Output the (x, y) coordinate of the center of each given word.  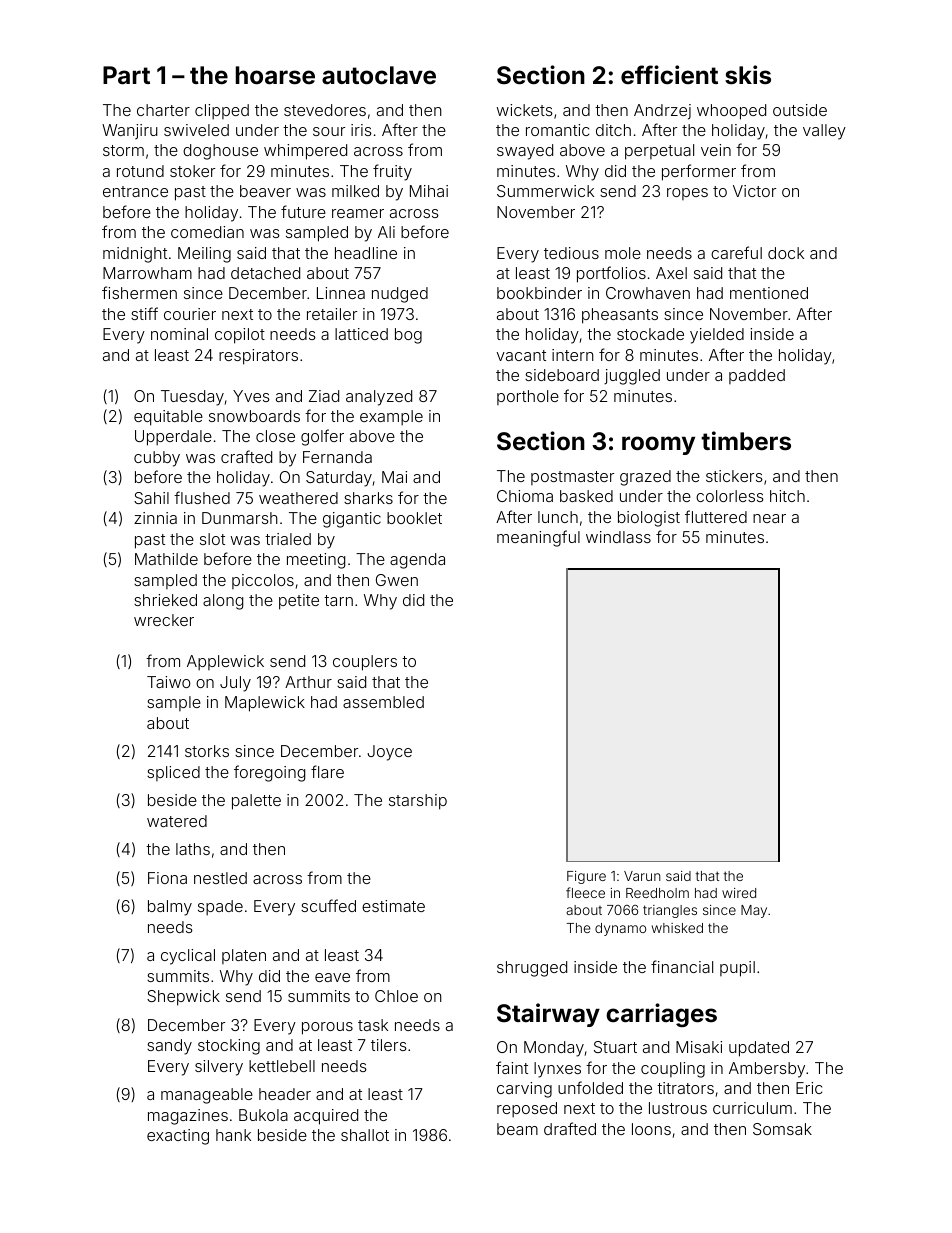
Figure (586, 877)
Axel (671, 273)
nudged (400, 295)
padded (757, 376)
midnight (135, 255)
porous (327, 1028)
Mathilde (166, 559)
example (391, 417)
